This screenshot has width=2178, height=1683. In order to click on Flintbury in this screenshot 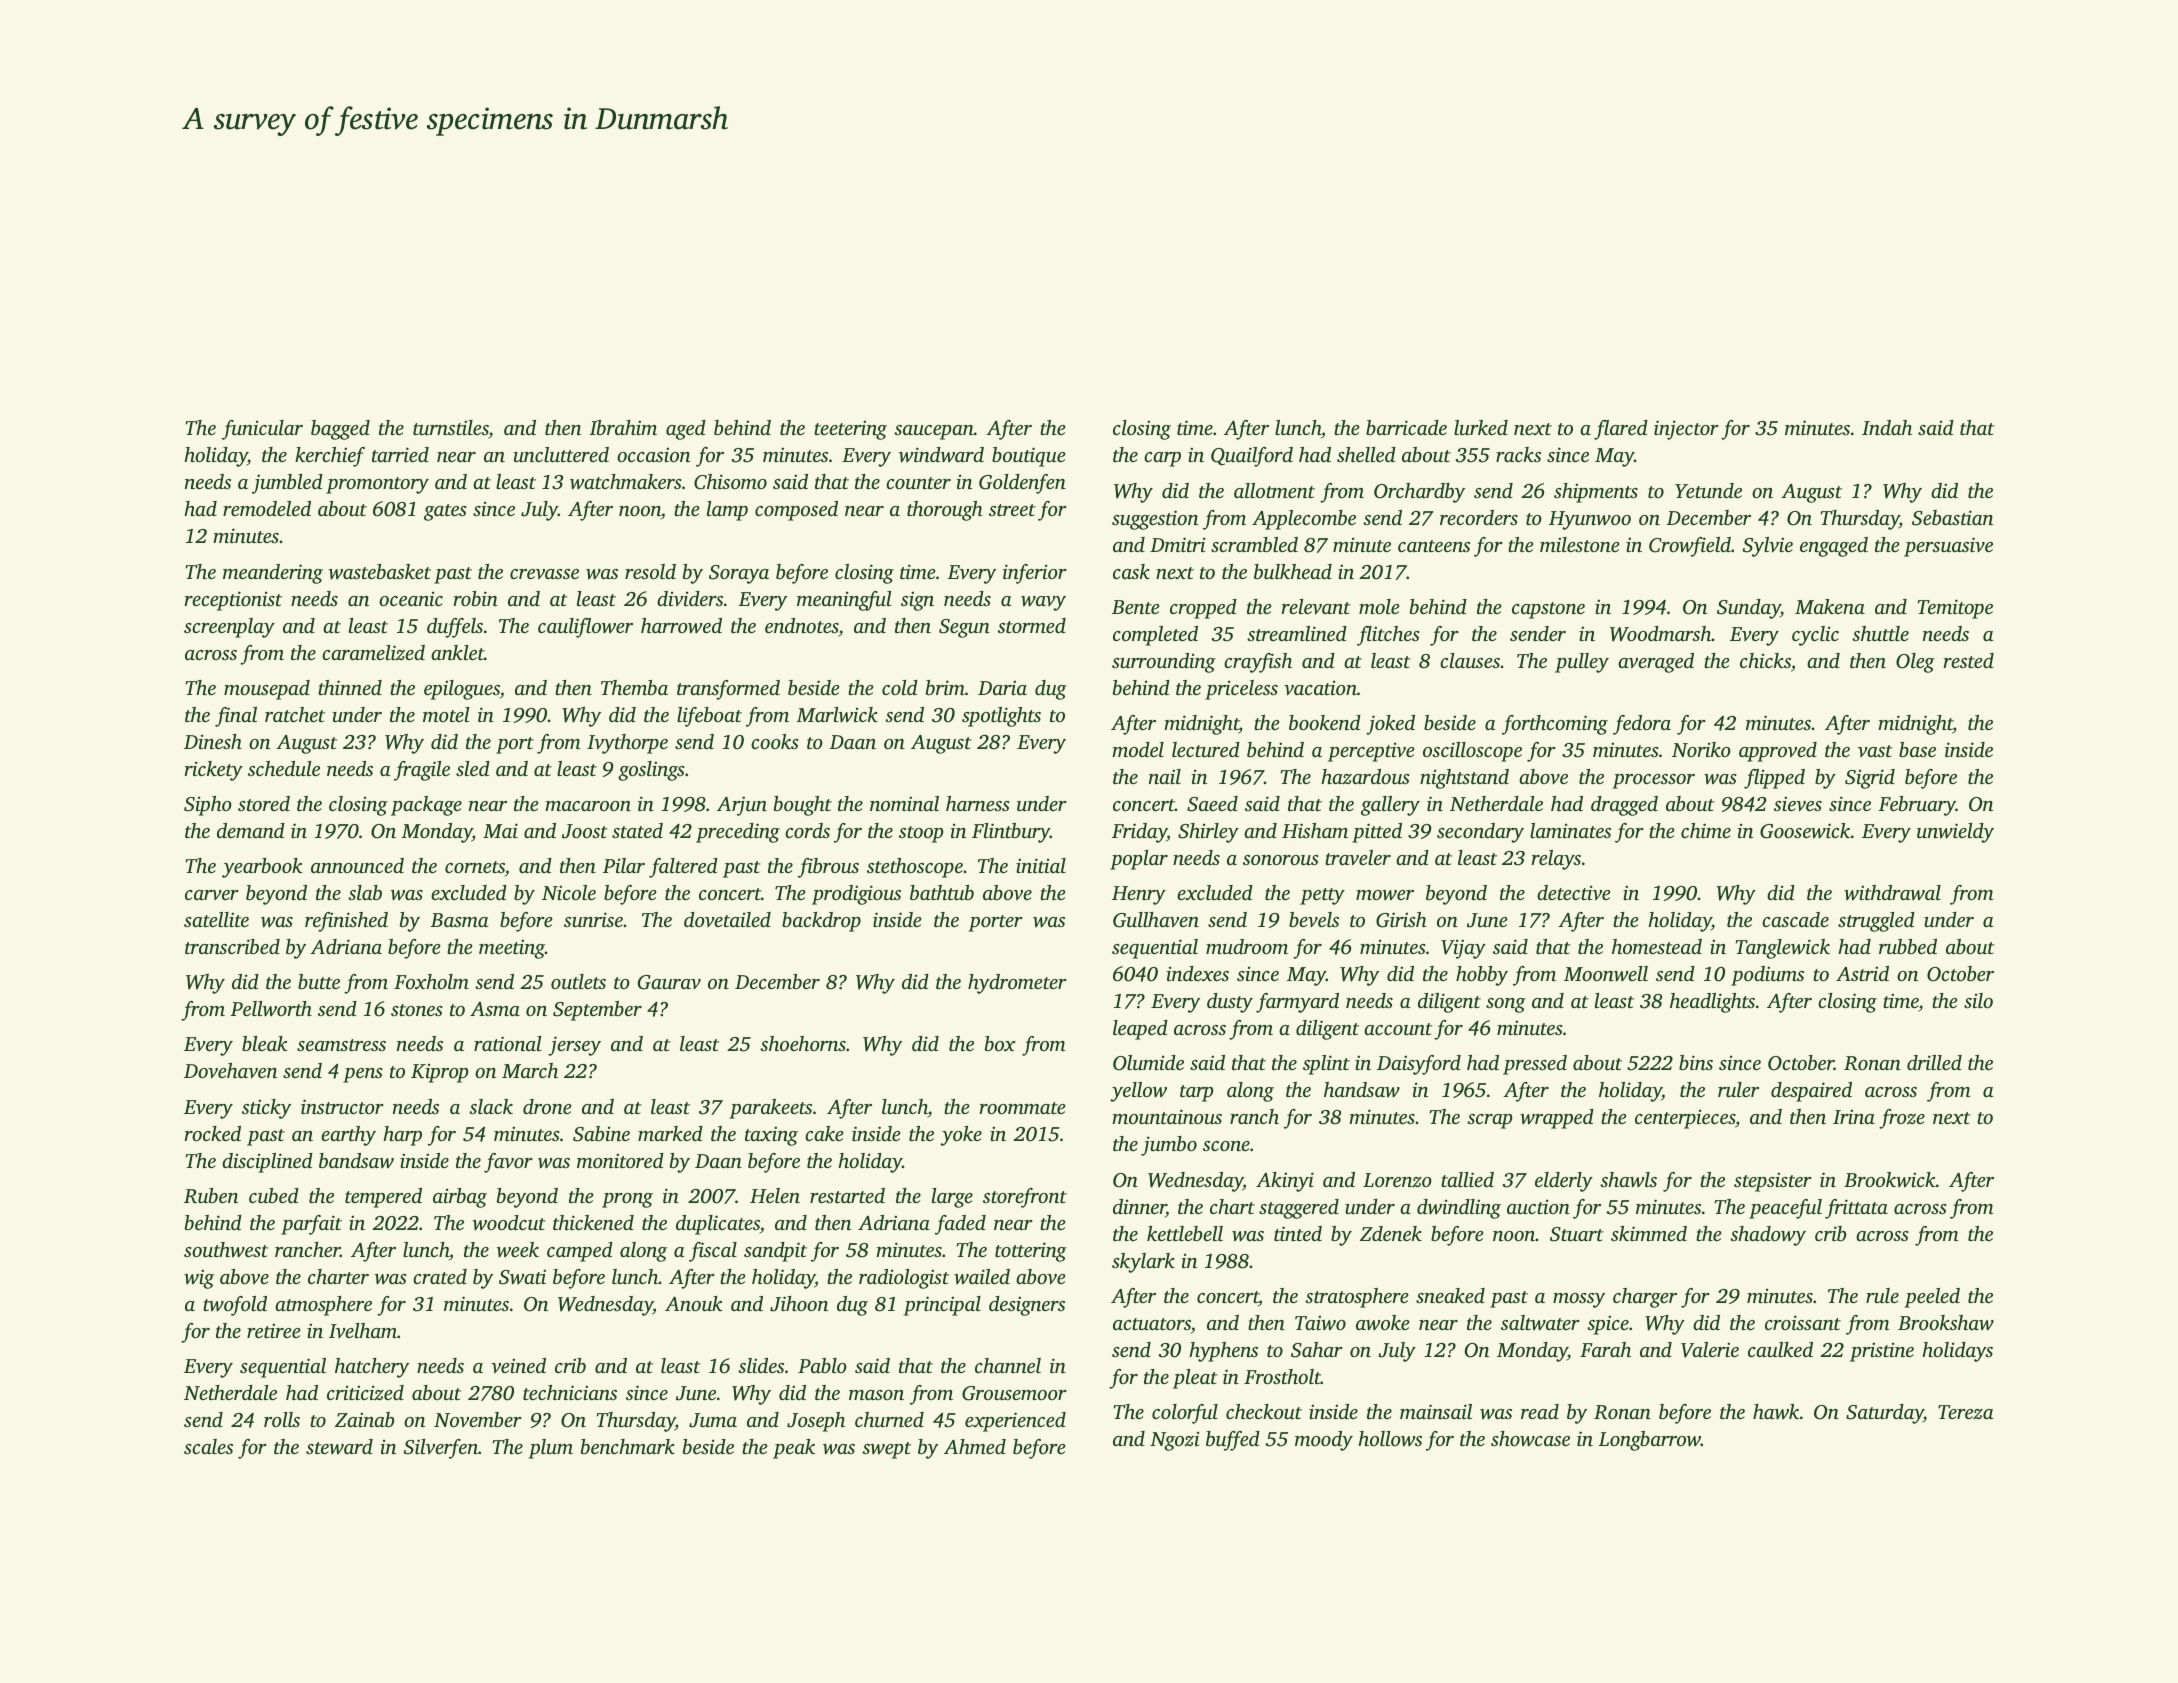, I will do `click(1011, 833)`.
